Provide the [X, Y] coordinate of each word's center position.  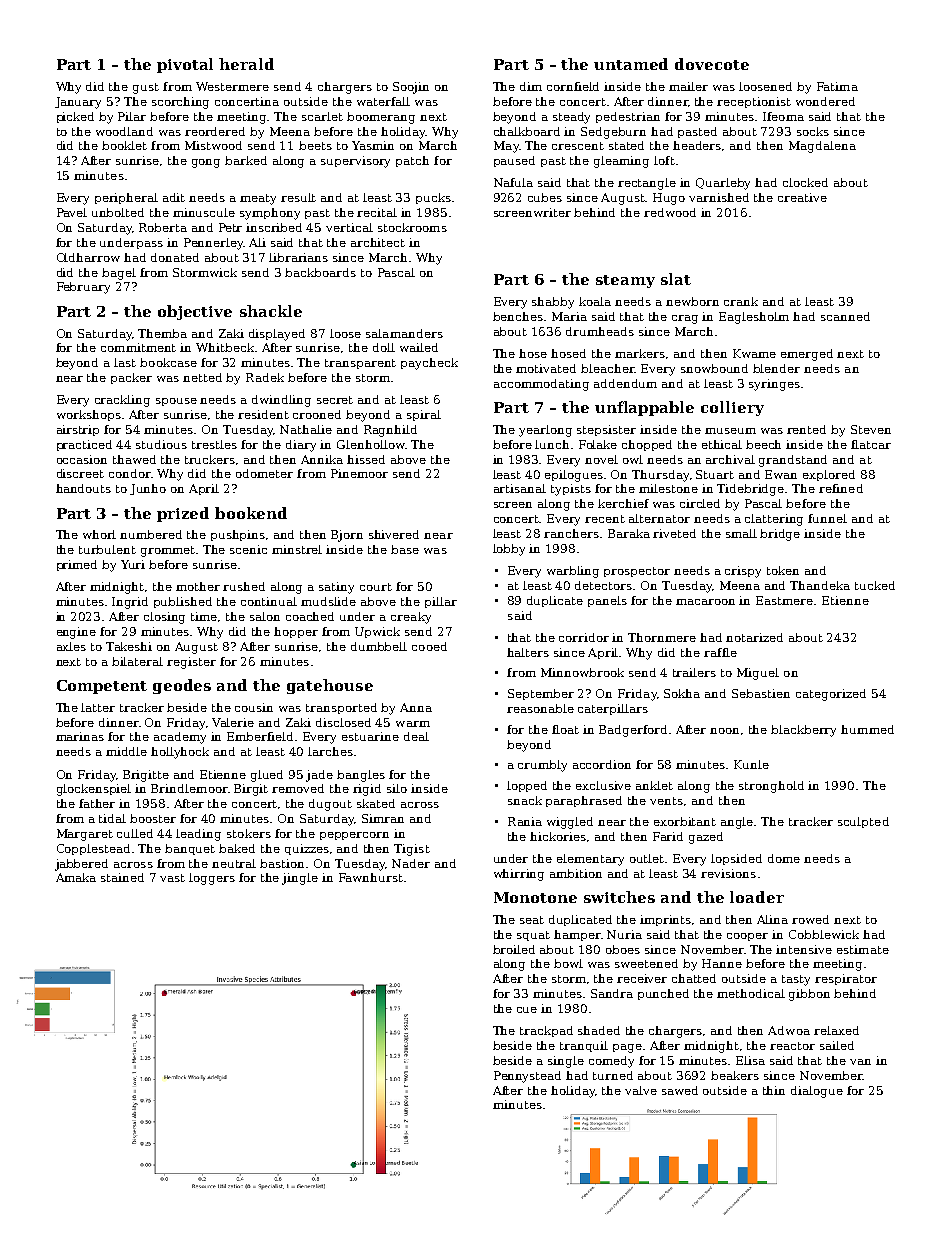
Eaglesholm [754, 318]
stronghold [771, 787]
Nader [411, 863]
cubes [545, 197]
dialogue [817, 1092]
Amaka [76, 877]
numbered [151, 534]
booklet [124, 145]
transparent [360, 364]
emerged [807, 355]
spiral [424, 415]
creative [802, 197]
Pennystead [527, 1077]
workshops [89, 415]
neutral [234, 863]
